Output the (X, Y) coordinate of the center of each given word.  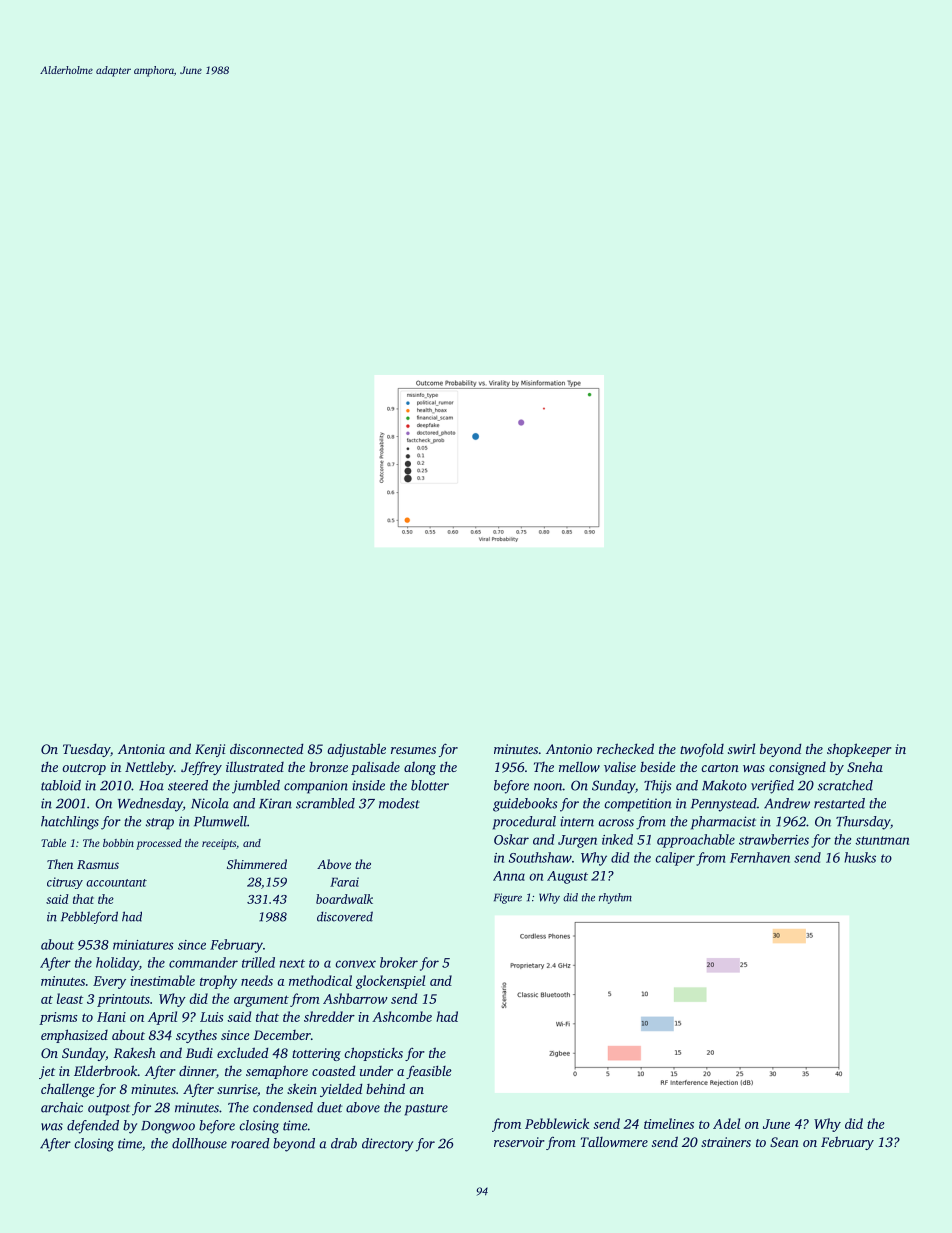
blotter (430, 785)
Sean (784, 1142)
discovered (345, 916)
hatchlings (70, 823)
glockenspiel (390, 982)
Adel (726, 1123)
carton (720, 768)
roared (250, 1143)
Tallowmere (614, 1141)
